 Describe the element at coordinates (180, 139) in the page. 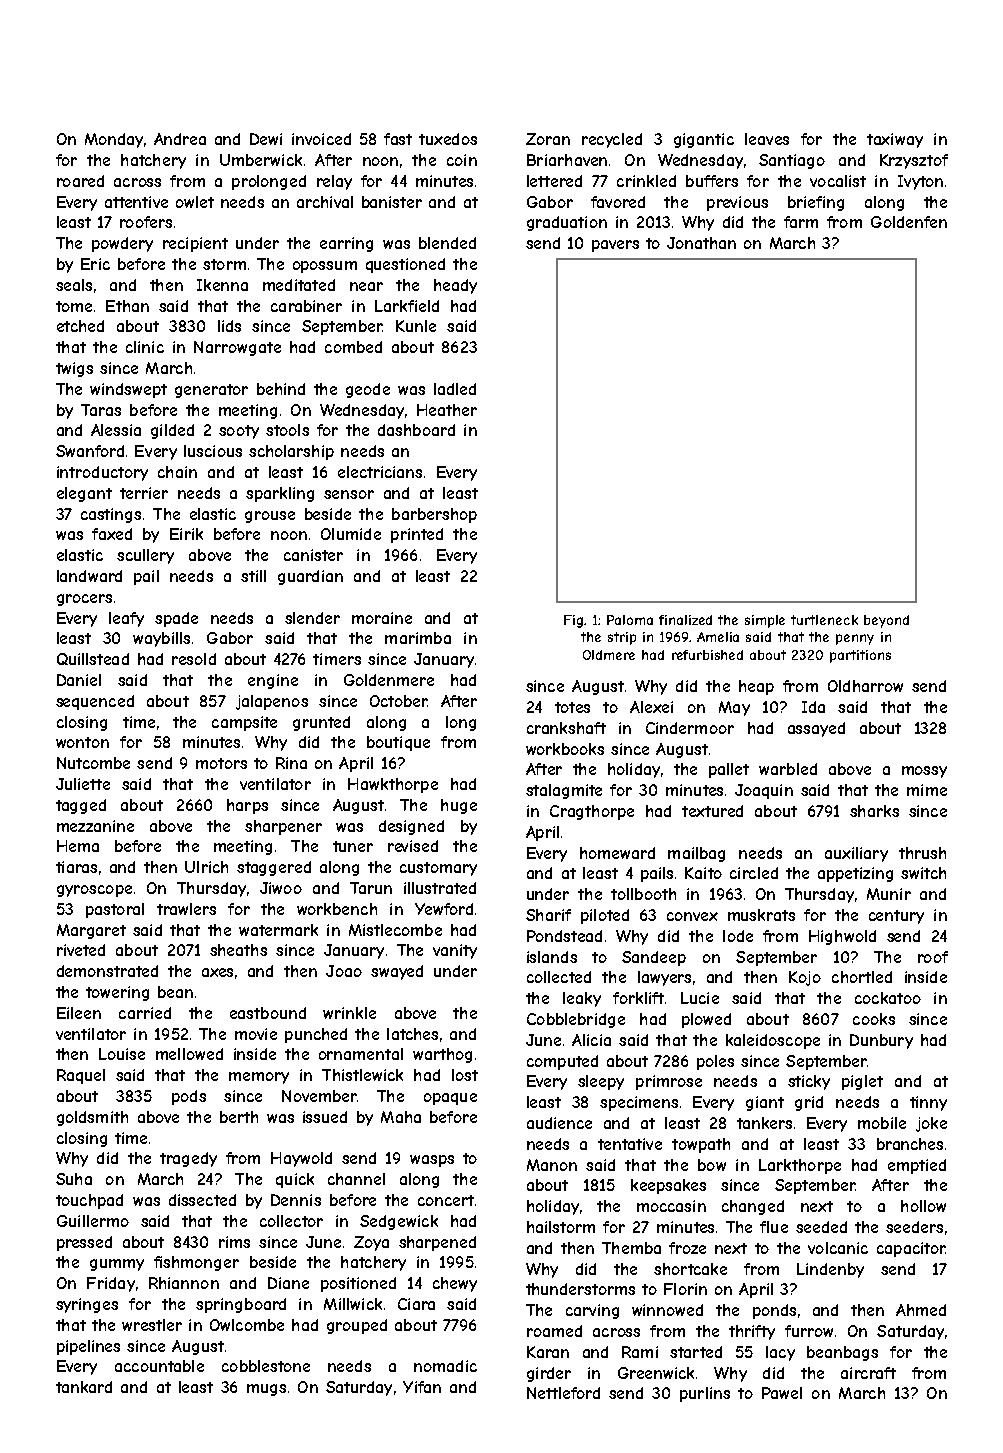

I see `Andrea` at that location.
